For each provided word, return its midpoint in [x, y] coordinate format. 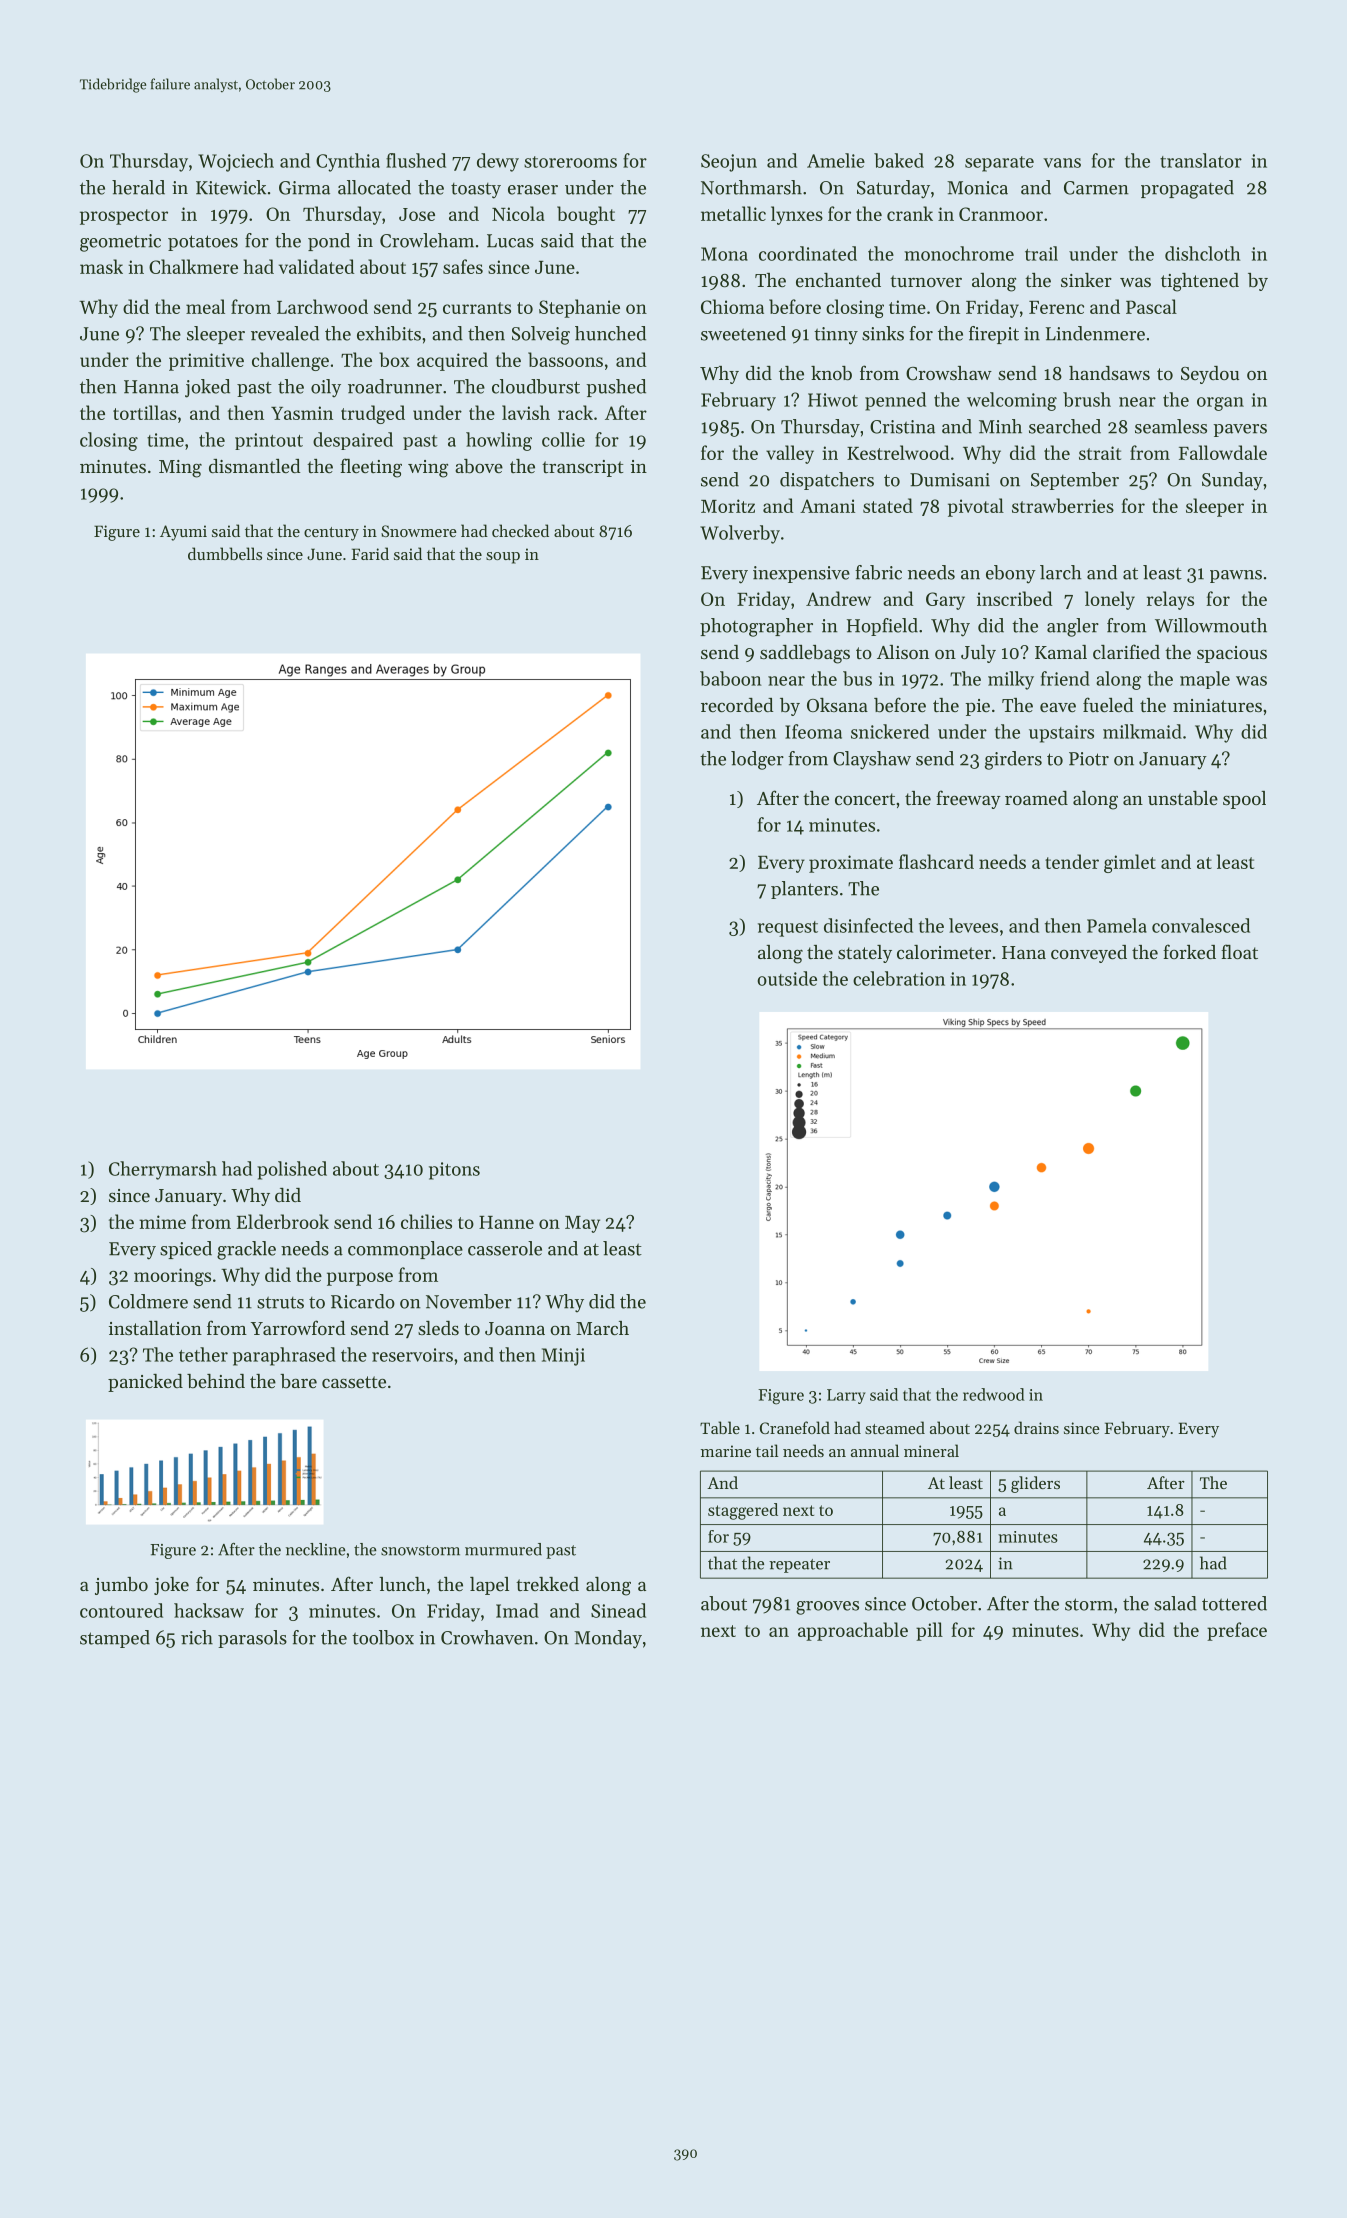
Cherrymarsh [163, 1170]
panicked [145, 1383]
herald [138, 187]
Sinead [618, 1610]
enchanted [838, 280]
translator [1201, 160]
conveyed [1089, 954]
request [788, 929]
